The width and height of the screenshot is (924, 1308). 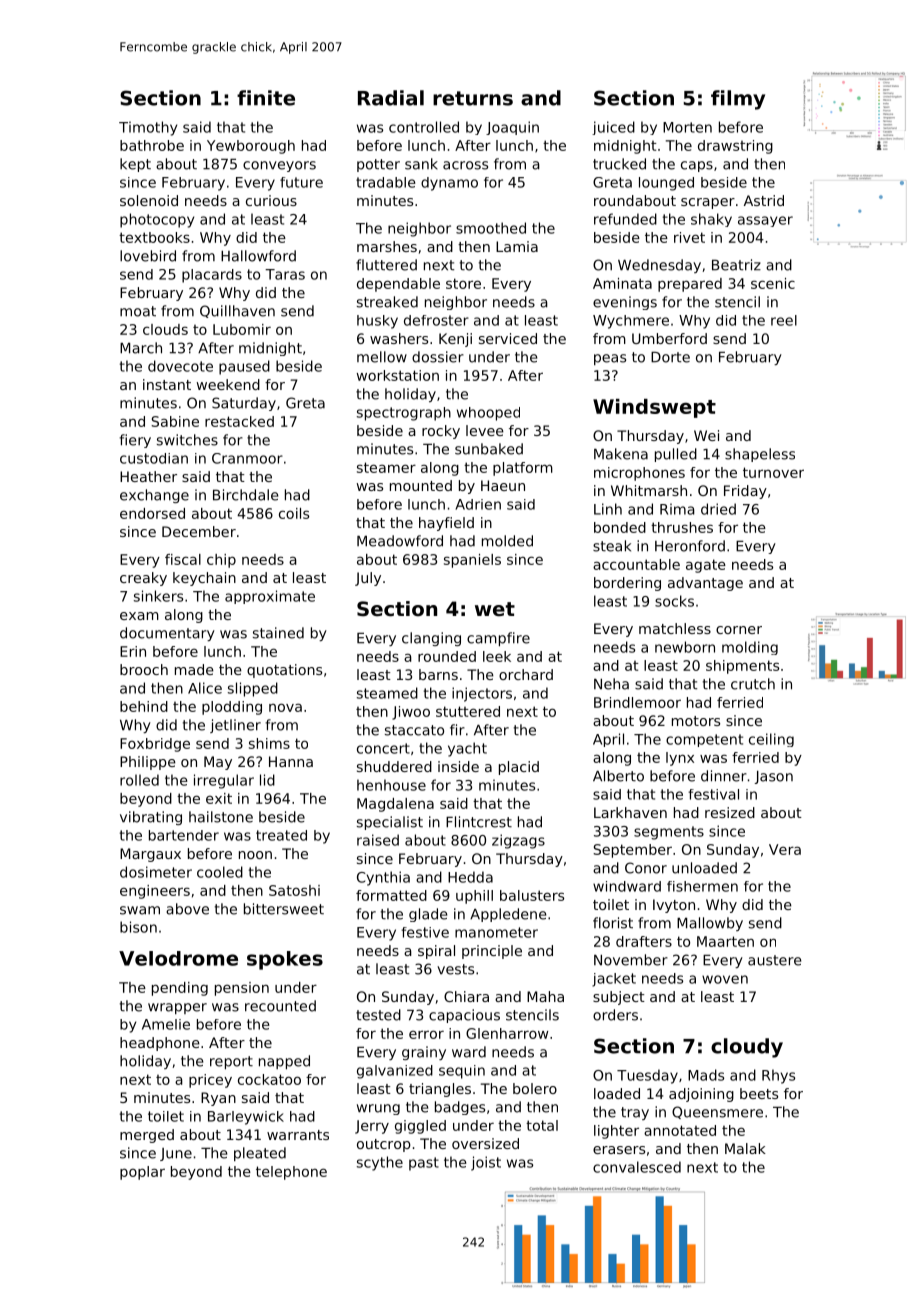 What do you see at coordinates (512, 128) in the screenshot?
I see `Joaquin` at bounding box center [512, 128].
